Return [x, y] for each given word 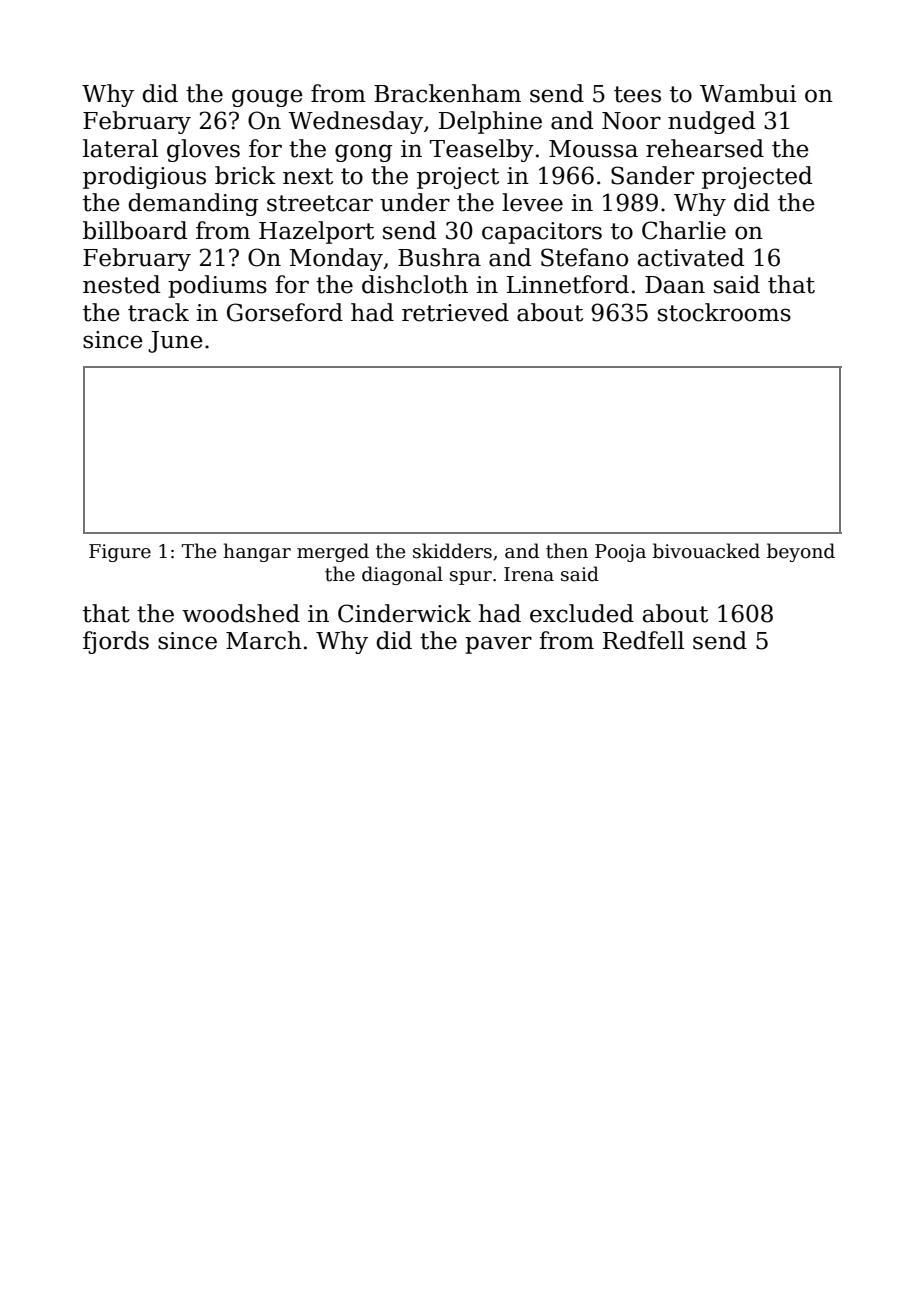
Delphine [490, 122]
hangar [257, 552]
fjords [116, 642]
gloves [203, 150]
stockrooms [724, 312]
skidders [452, 551]
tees [637, 94]
